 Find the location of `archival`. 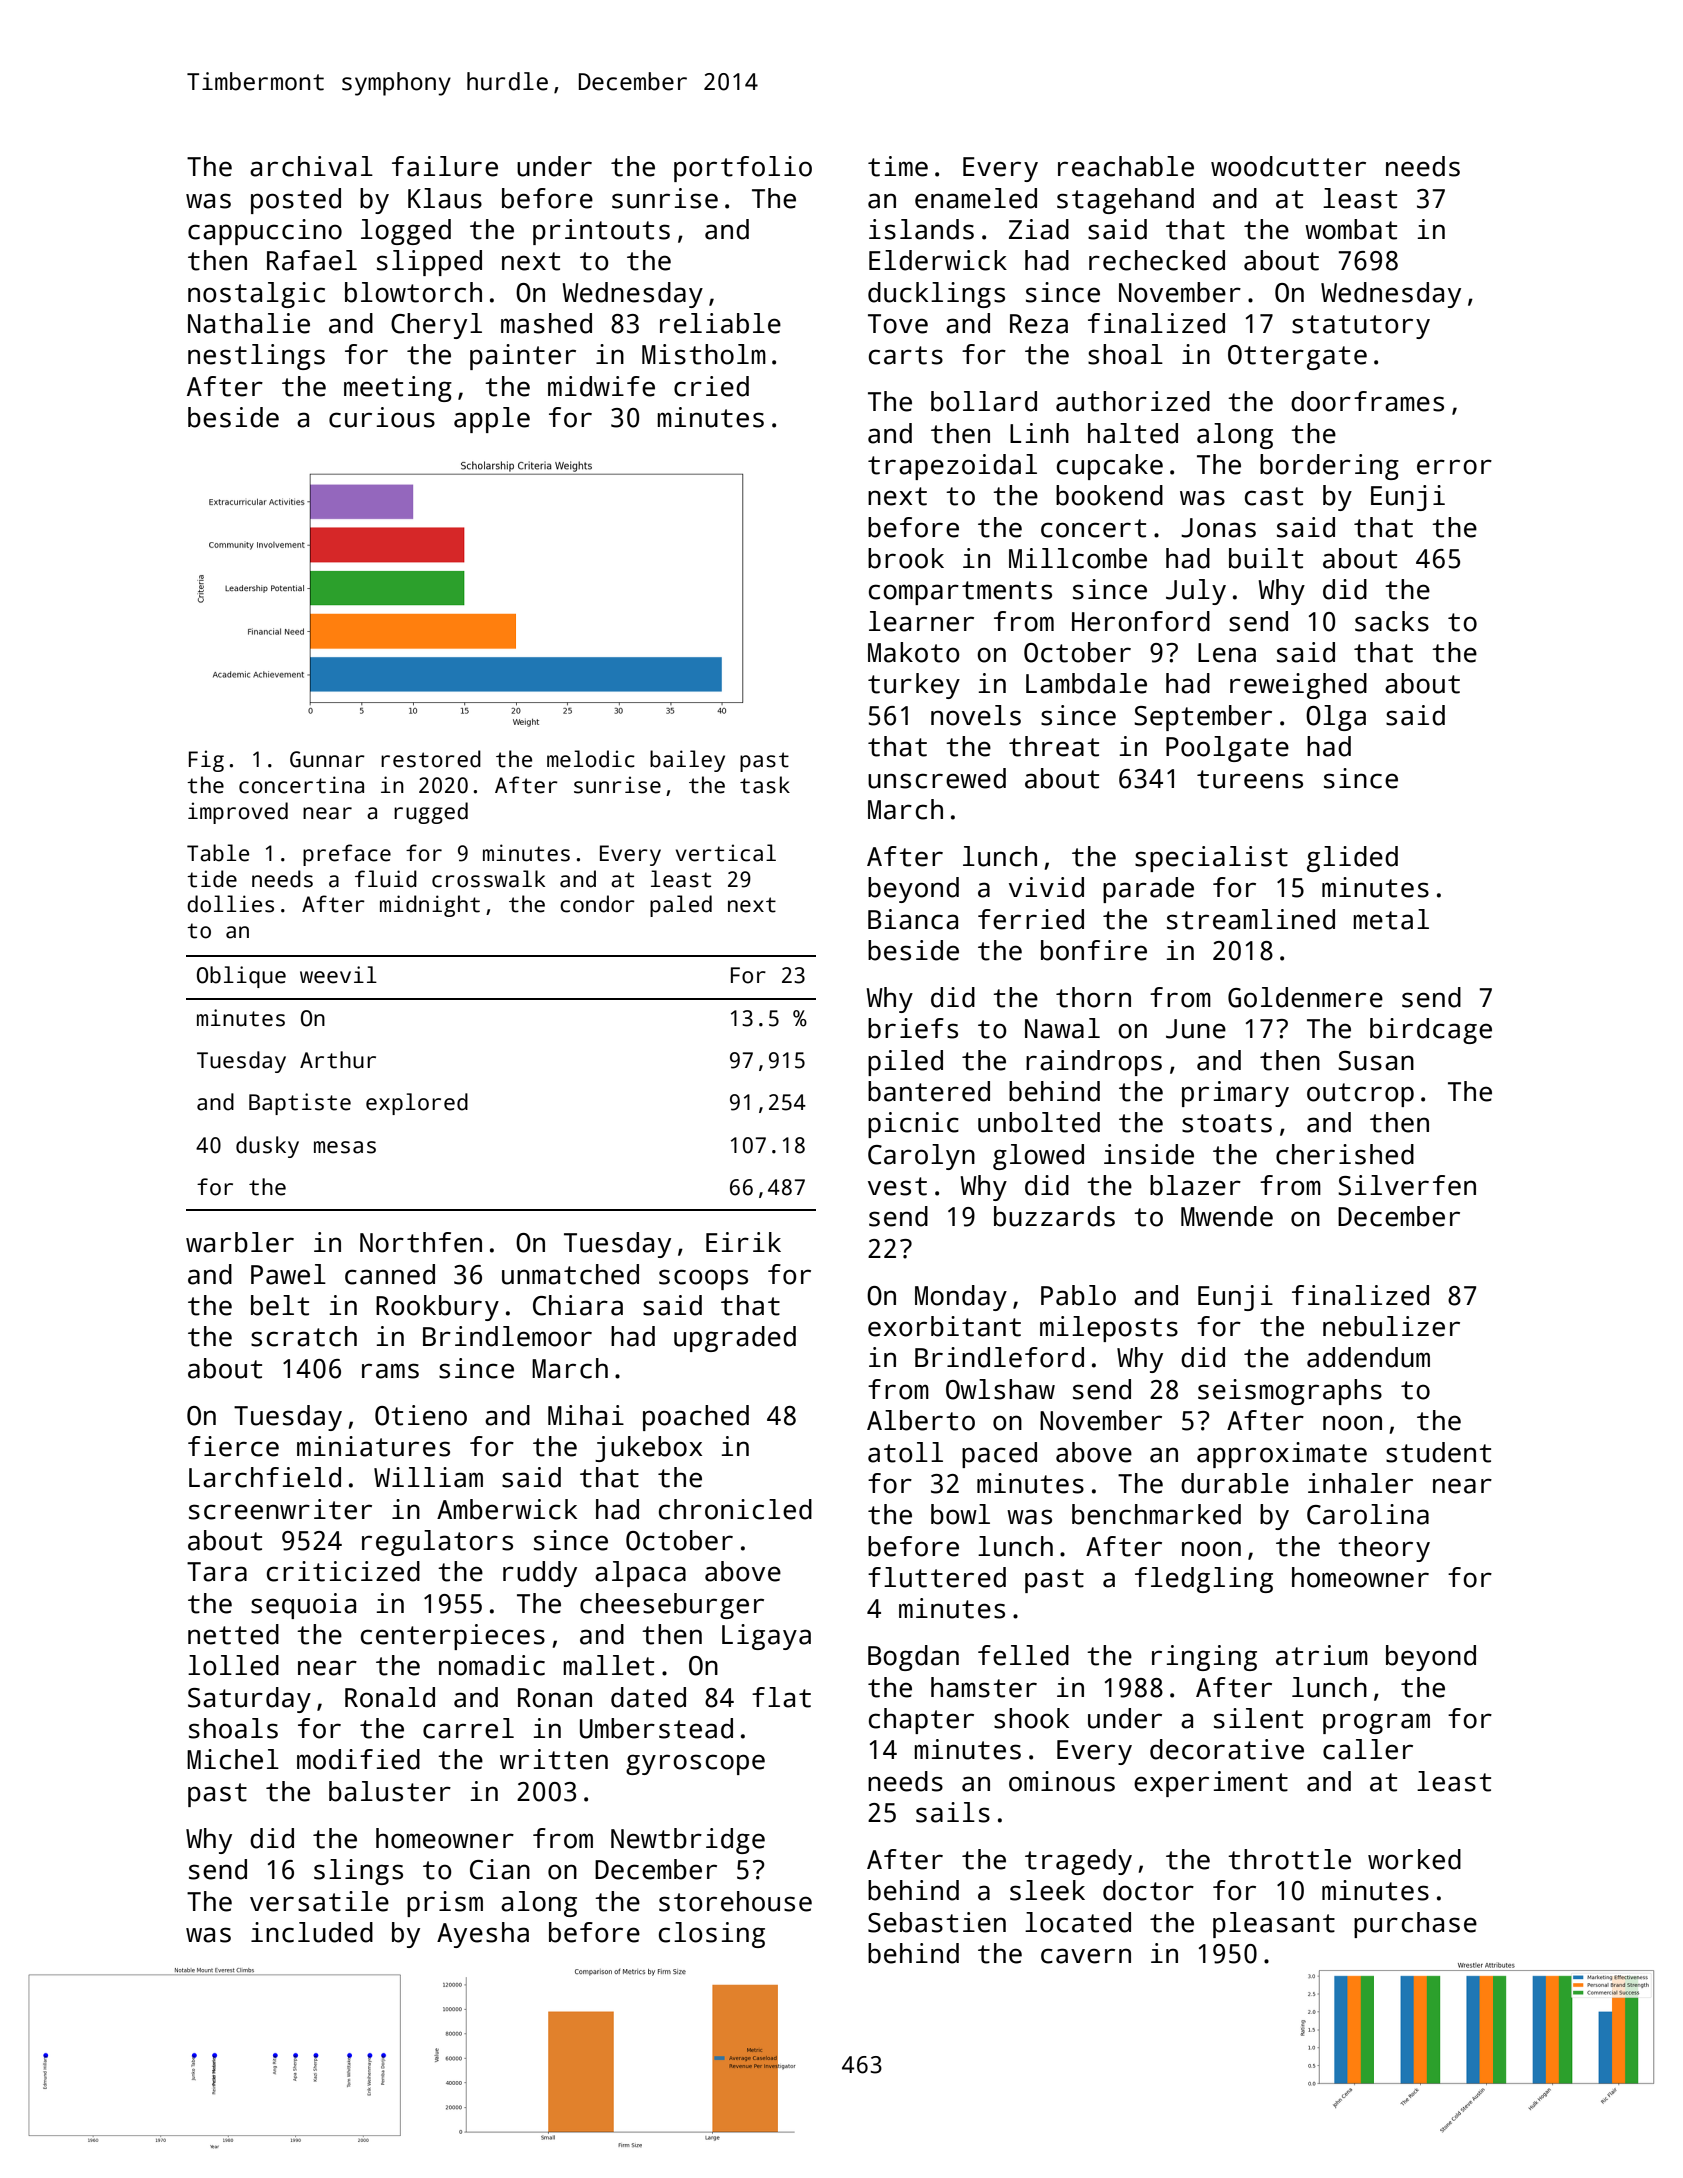

archival is located at coordinates (311, 166).
